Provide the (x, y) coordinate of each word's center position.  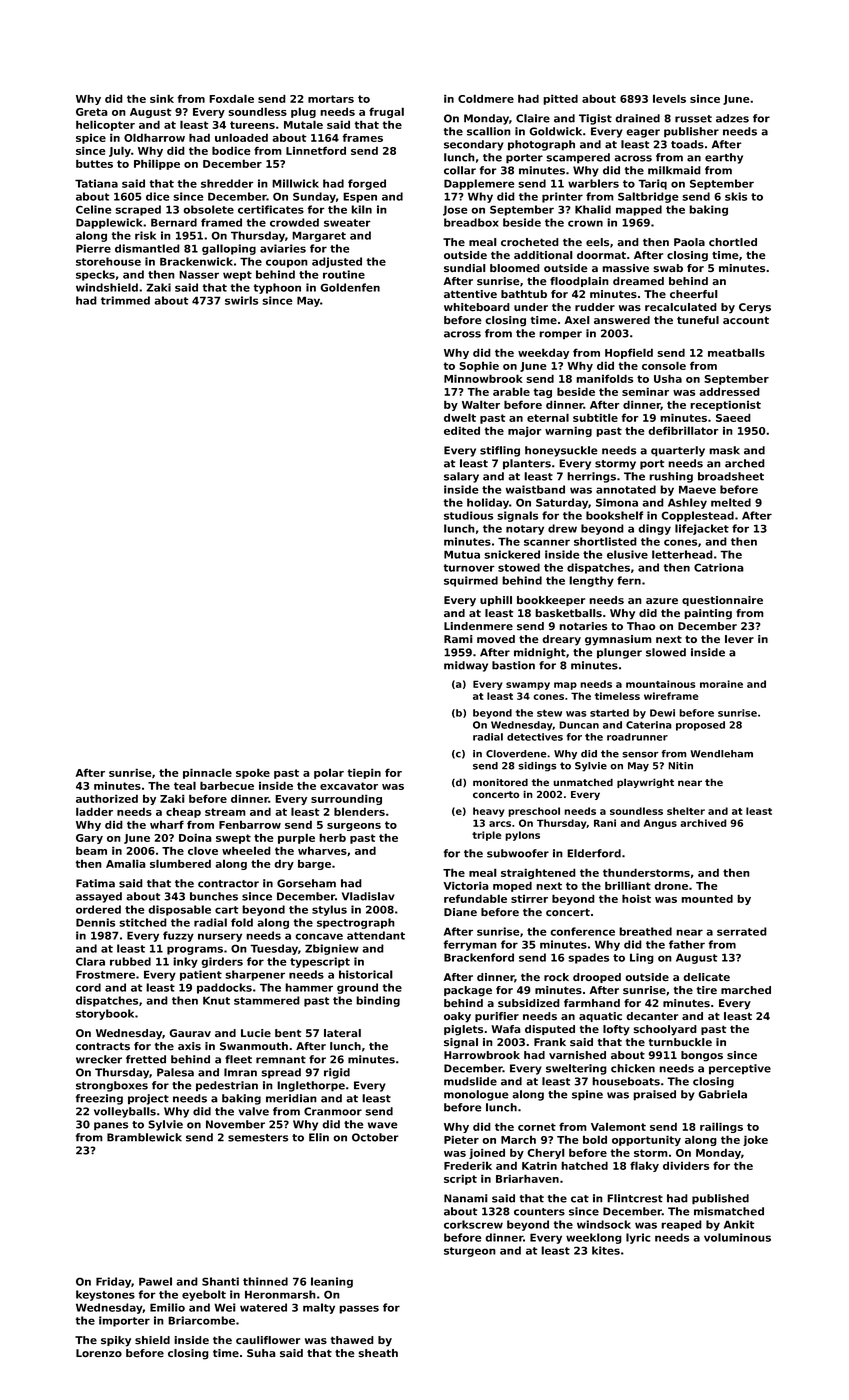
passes (359, 1309)
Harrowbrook (482, 1055)
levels (669, 98)
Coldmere (486, 98)
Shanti (220, 1281)
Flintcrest (635, 1198)
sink (162, 98)
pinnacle (207, 773)
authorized (107, 798)
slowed (666, 652)
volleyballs (125, 1112)
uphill (496, 601)
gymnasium (618, 640)
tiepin (364, 774)
